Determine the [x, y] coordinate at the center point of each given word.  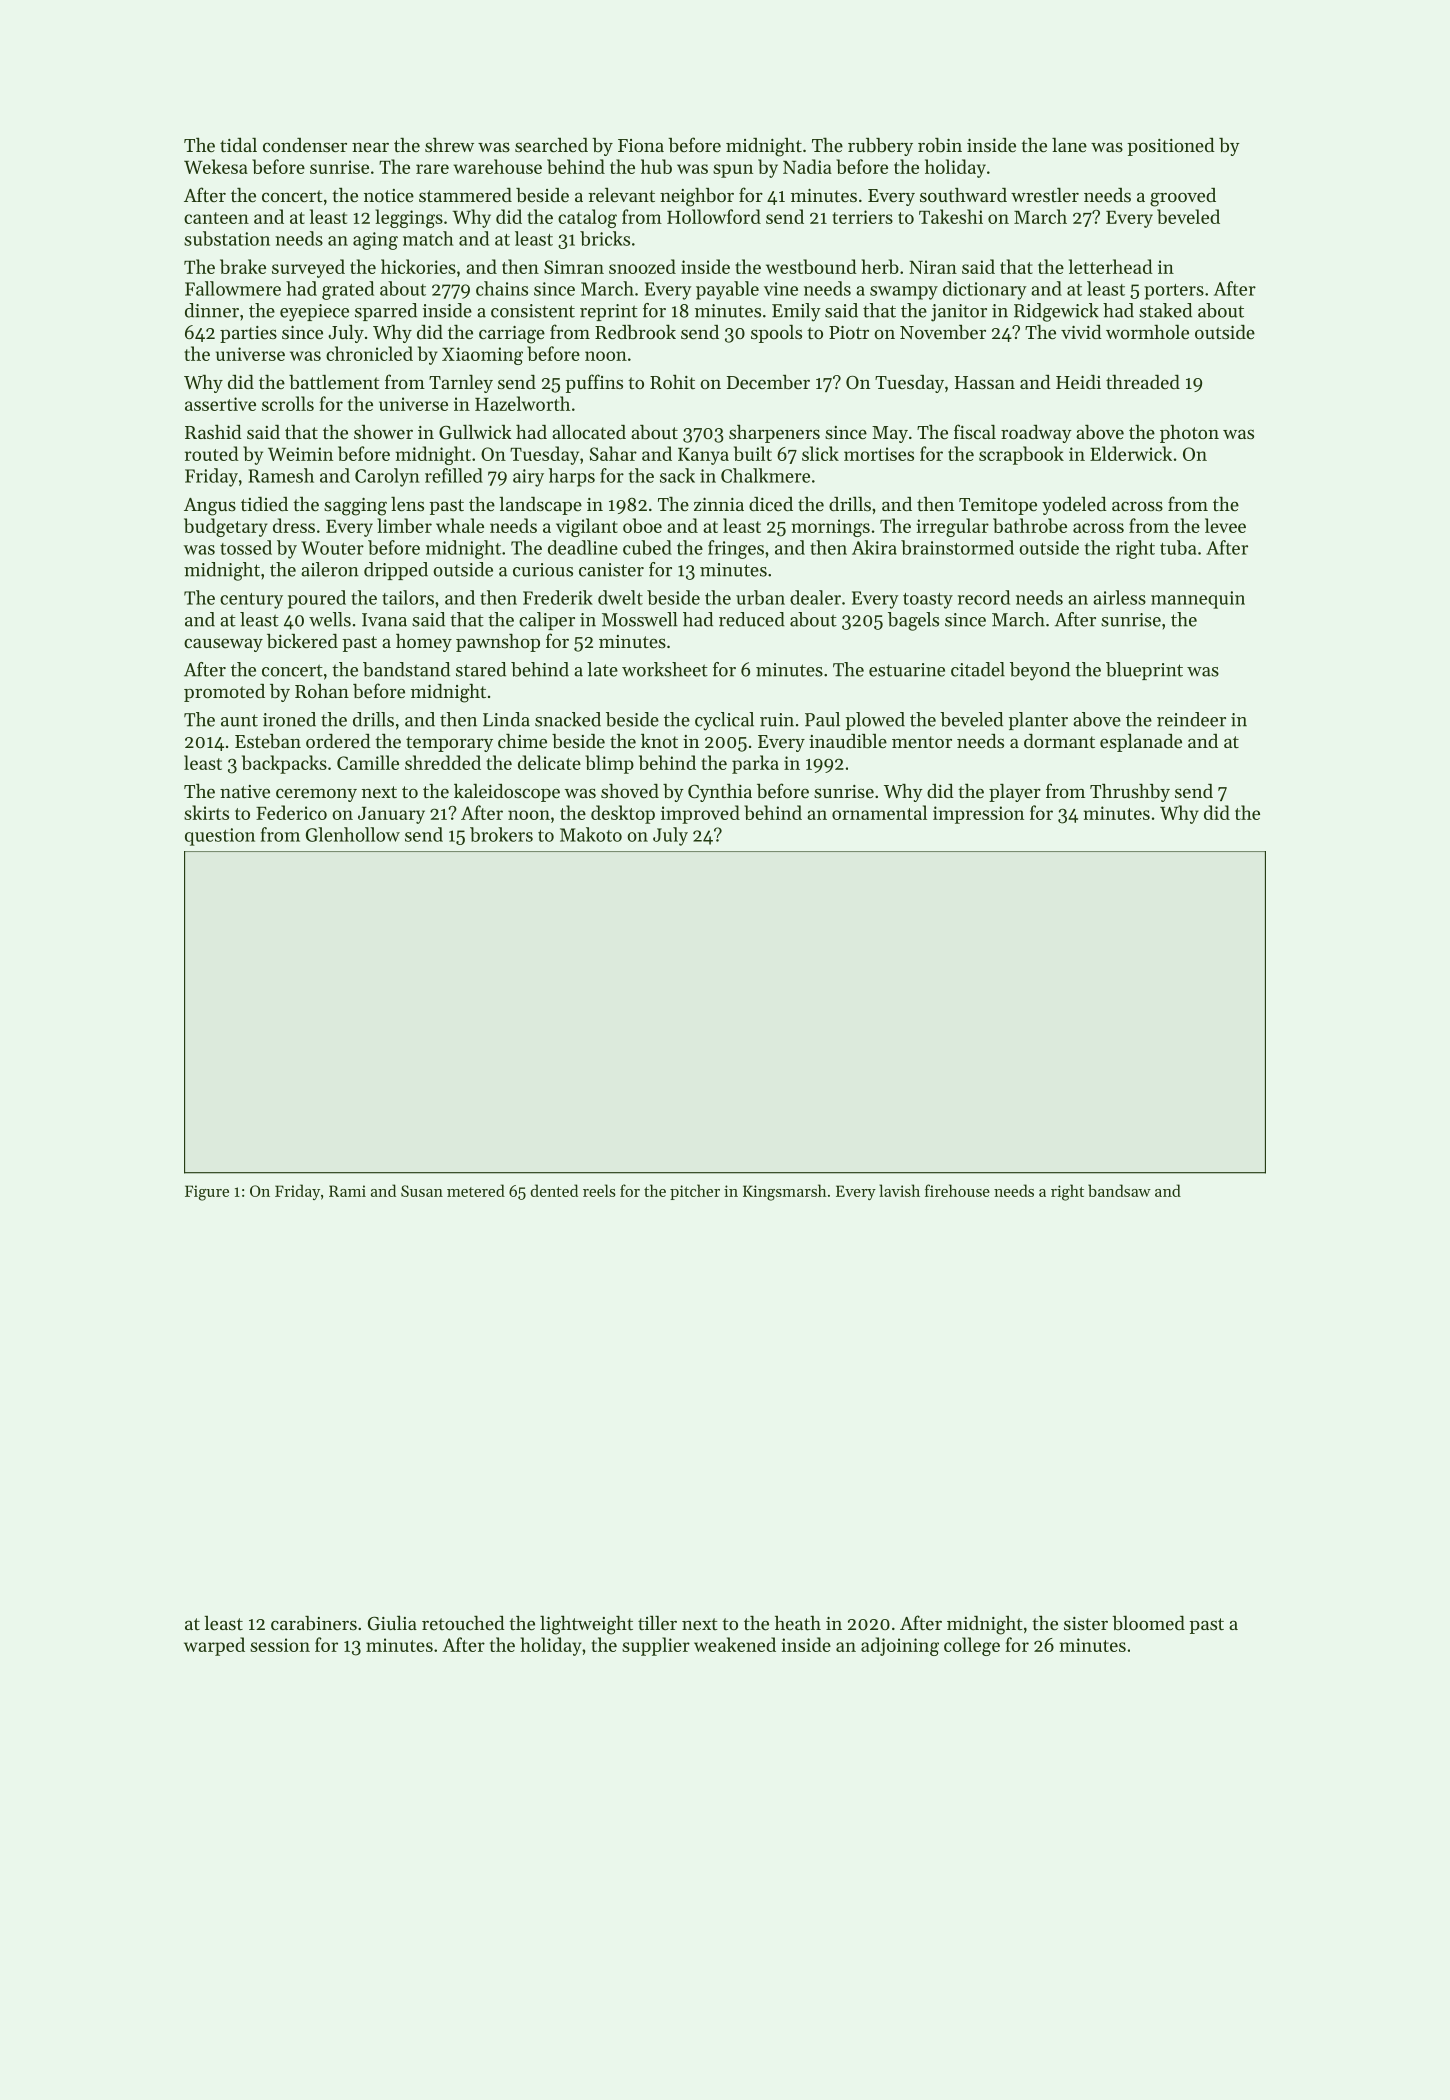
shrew [449, 144]
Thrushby [1130, 792]
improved [700, 814]
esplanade [1141, 742]
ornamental [879, 812]
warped [214, 1646]
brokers [501, 834]
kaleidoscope [507, 793]
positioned [1171, 147]
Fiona [641, 145]
